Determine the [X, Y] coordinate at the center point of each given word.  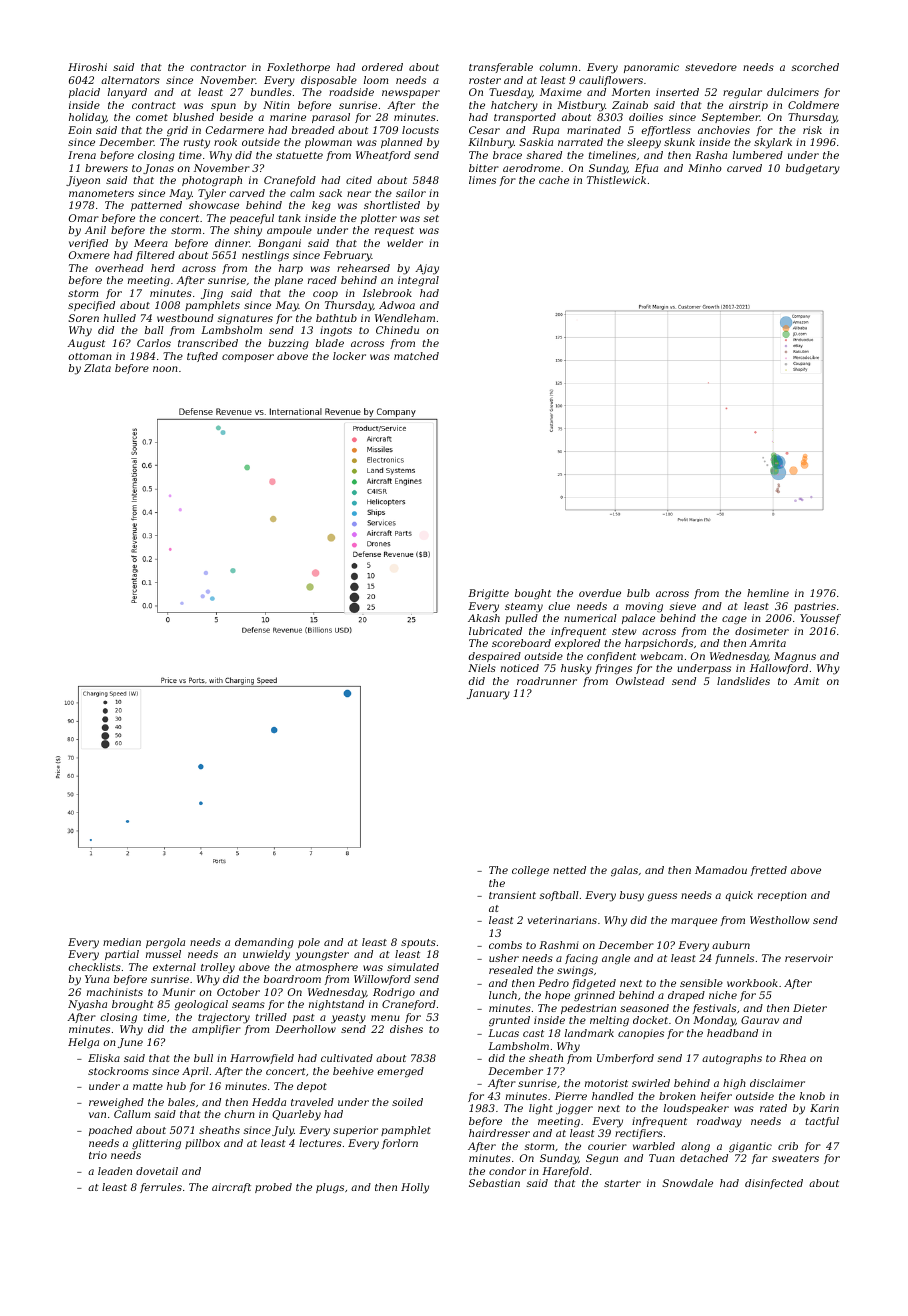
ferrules [161, 1188]
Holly [415, 1188]
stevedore [711, 67]
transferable [501, 68]
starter [622, 1183]
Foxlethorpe [298, 68]
